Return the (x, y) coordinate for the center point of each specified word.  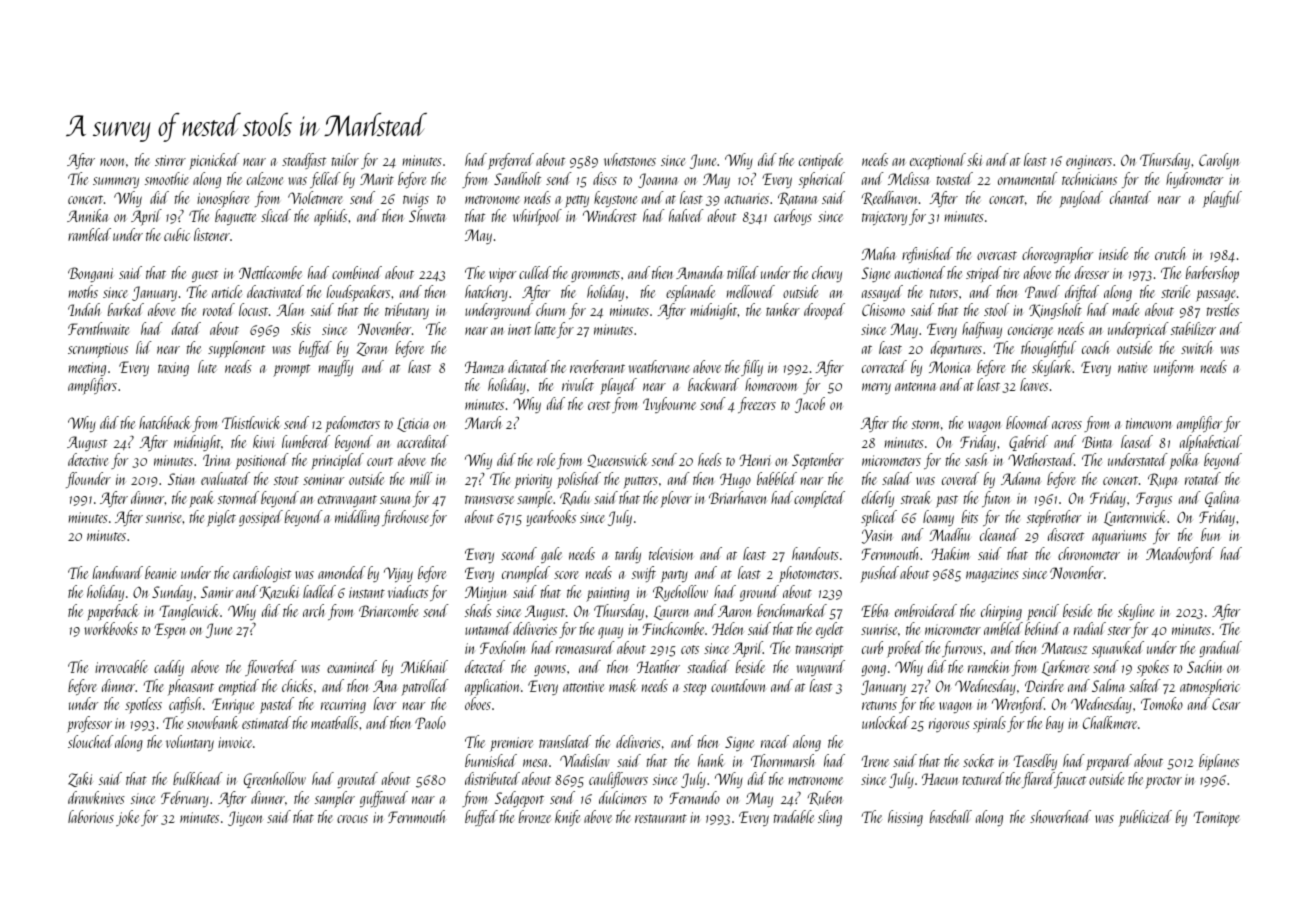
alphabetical (1211, 443)
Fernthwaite (98, 328)
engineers (1089, 162)
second (519, 553)
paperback (113, 612)
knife (567, 818)
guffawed (384, 799)
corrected (884, 366)
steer (1119, 630)
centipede (821, 161)
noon (112, 162)
